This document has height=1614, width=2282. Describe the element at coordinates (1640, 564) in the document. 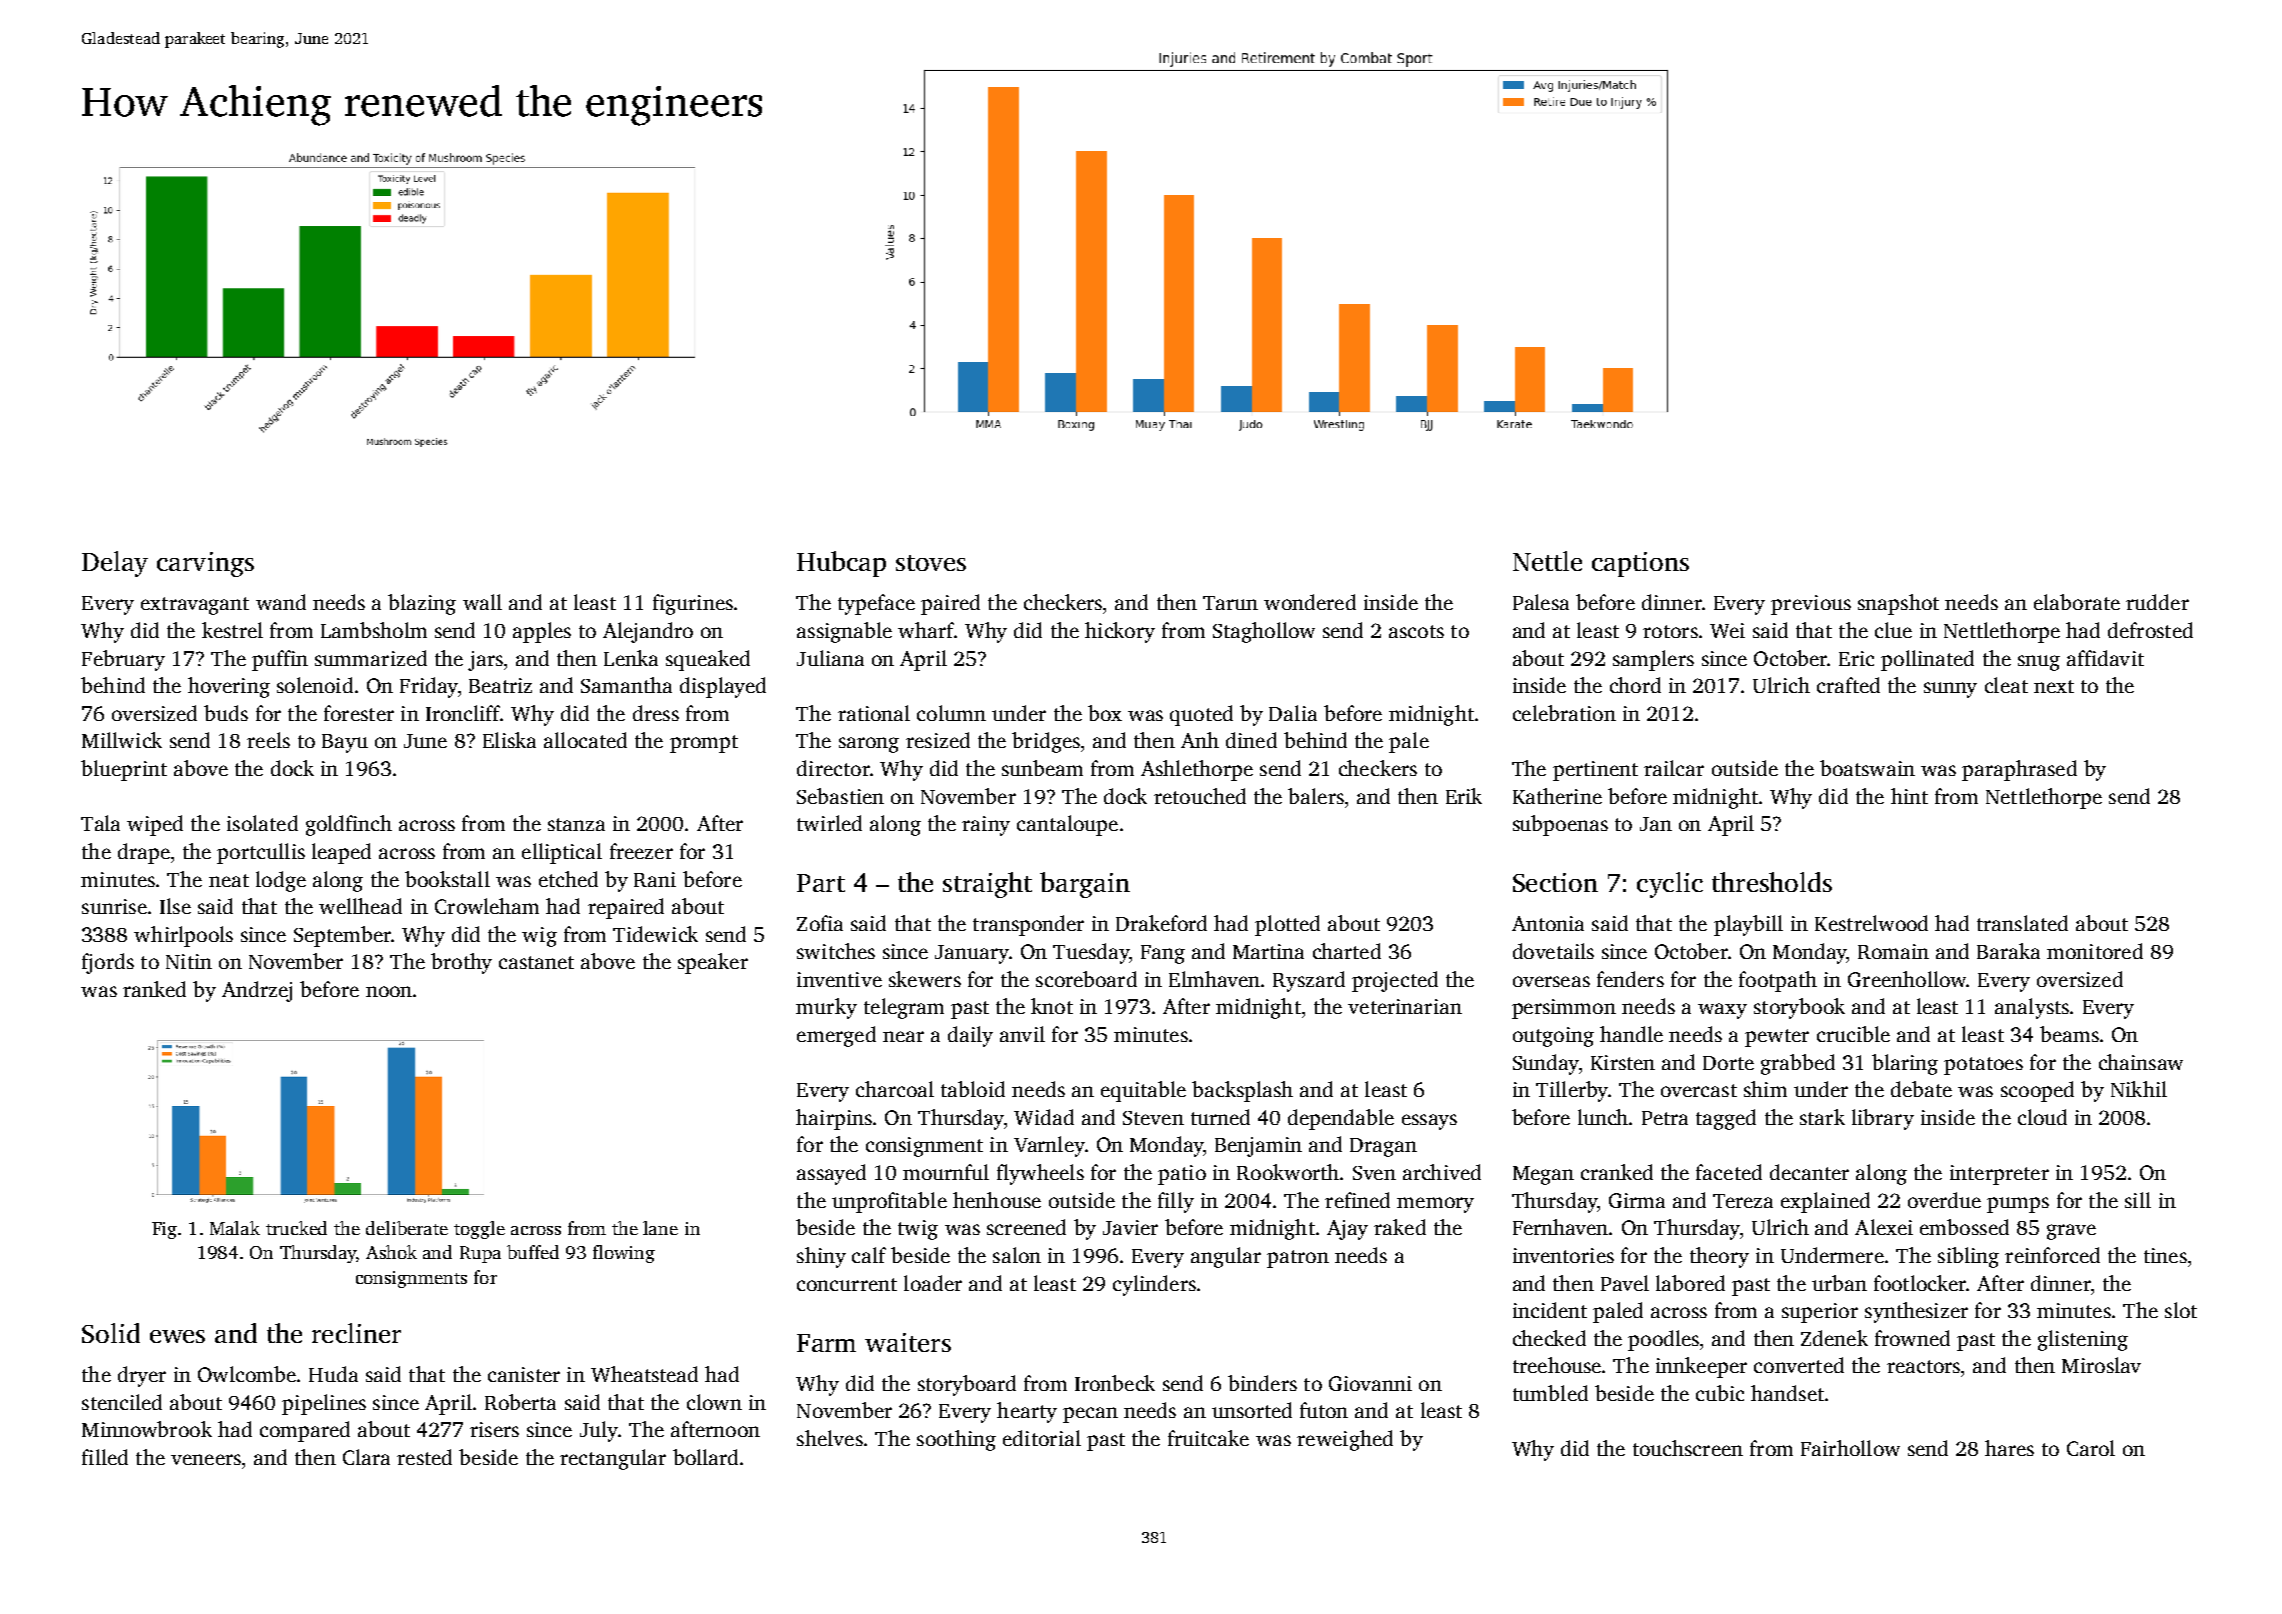

I see `captions` at that location.
